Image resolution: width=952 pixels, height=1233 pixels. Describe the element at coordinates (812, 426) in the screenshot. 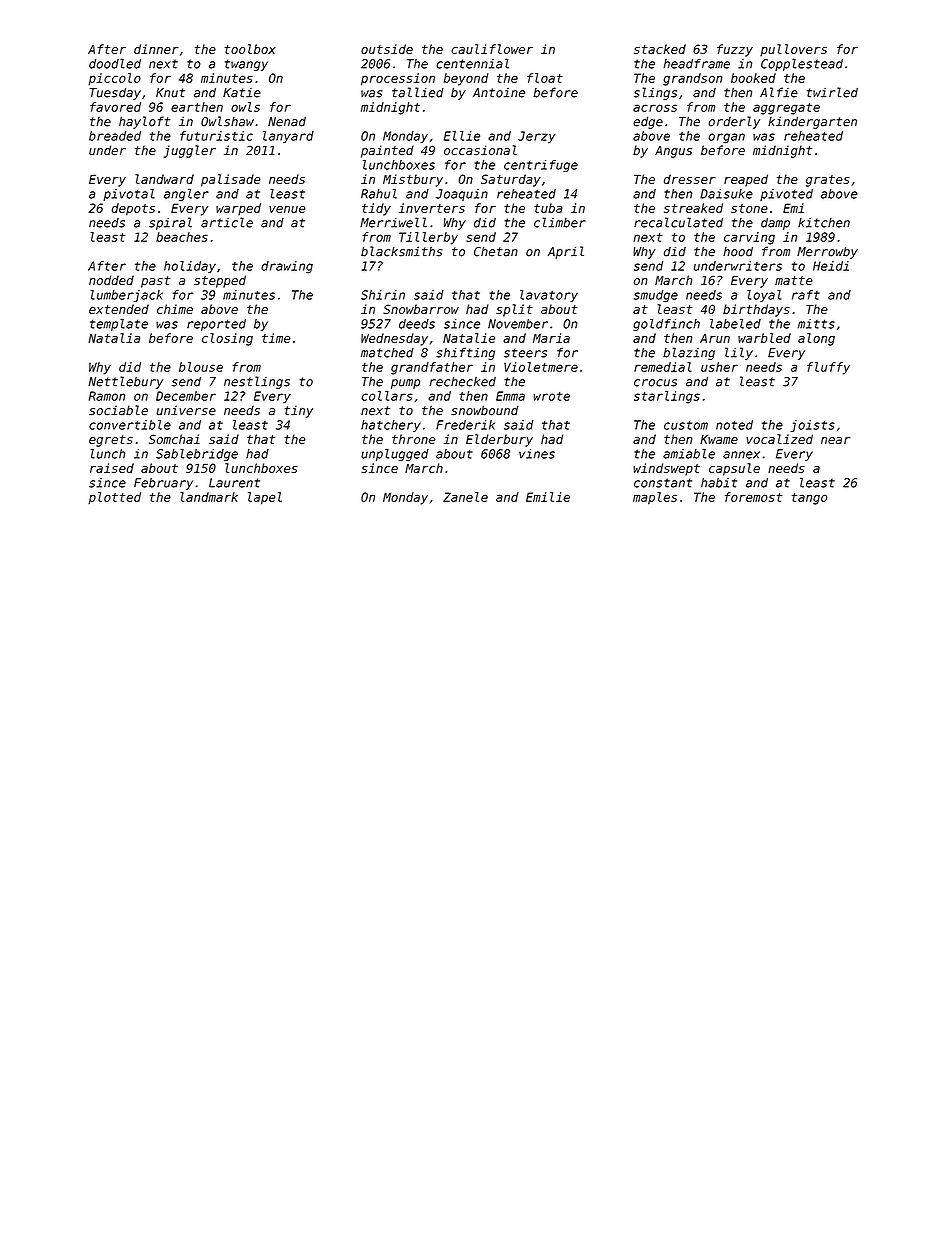

I see `joists` at that location.
